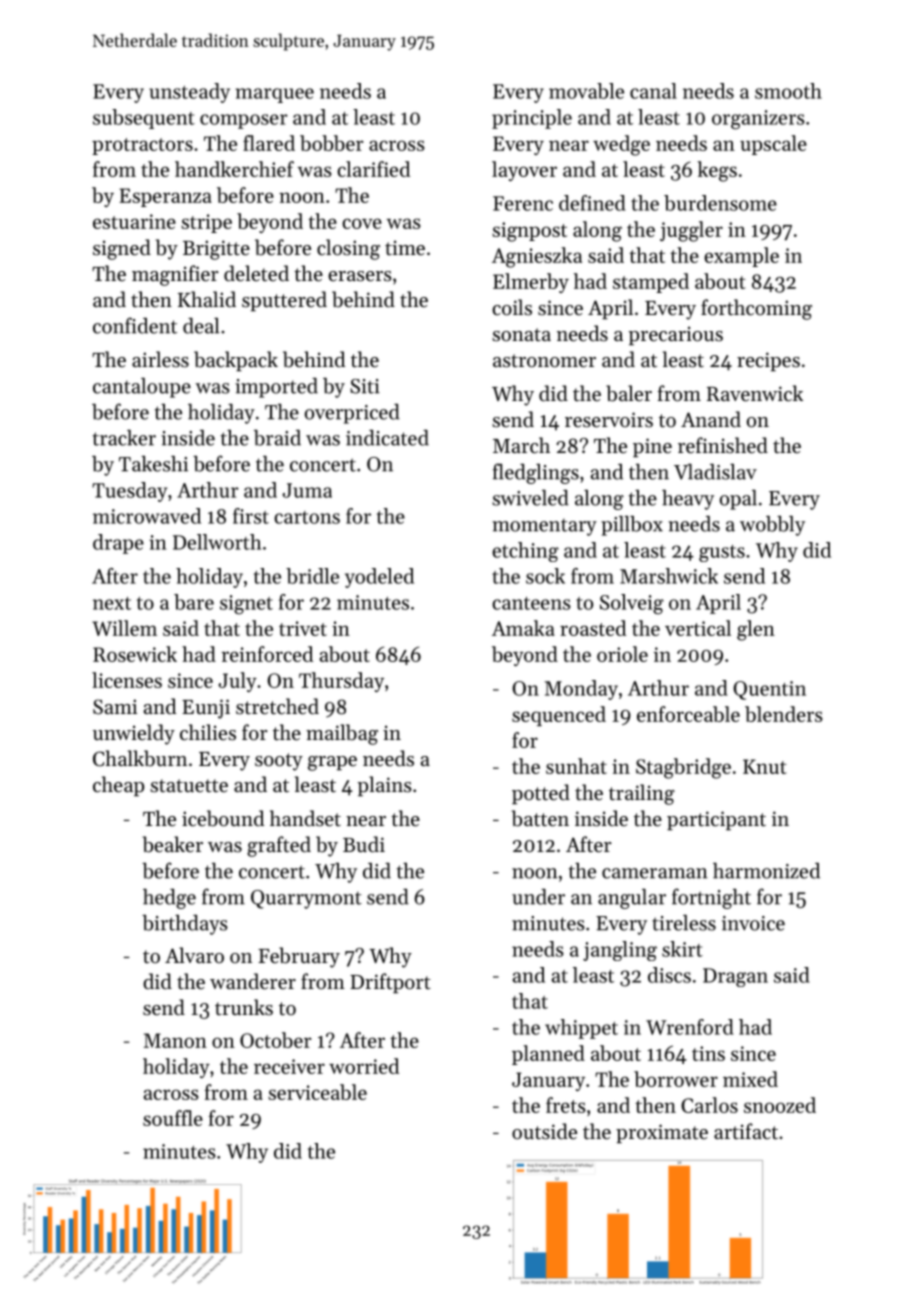 The image size is (924, 1311). I want to click on drape, so click(118, 544).
